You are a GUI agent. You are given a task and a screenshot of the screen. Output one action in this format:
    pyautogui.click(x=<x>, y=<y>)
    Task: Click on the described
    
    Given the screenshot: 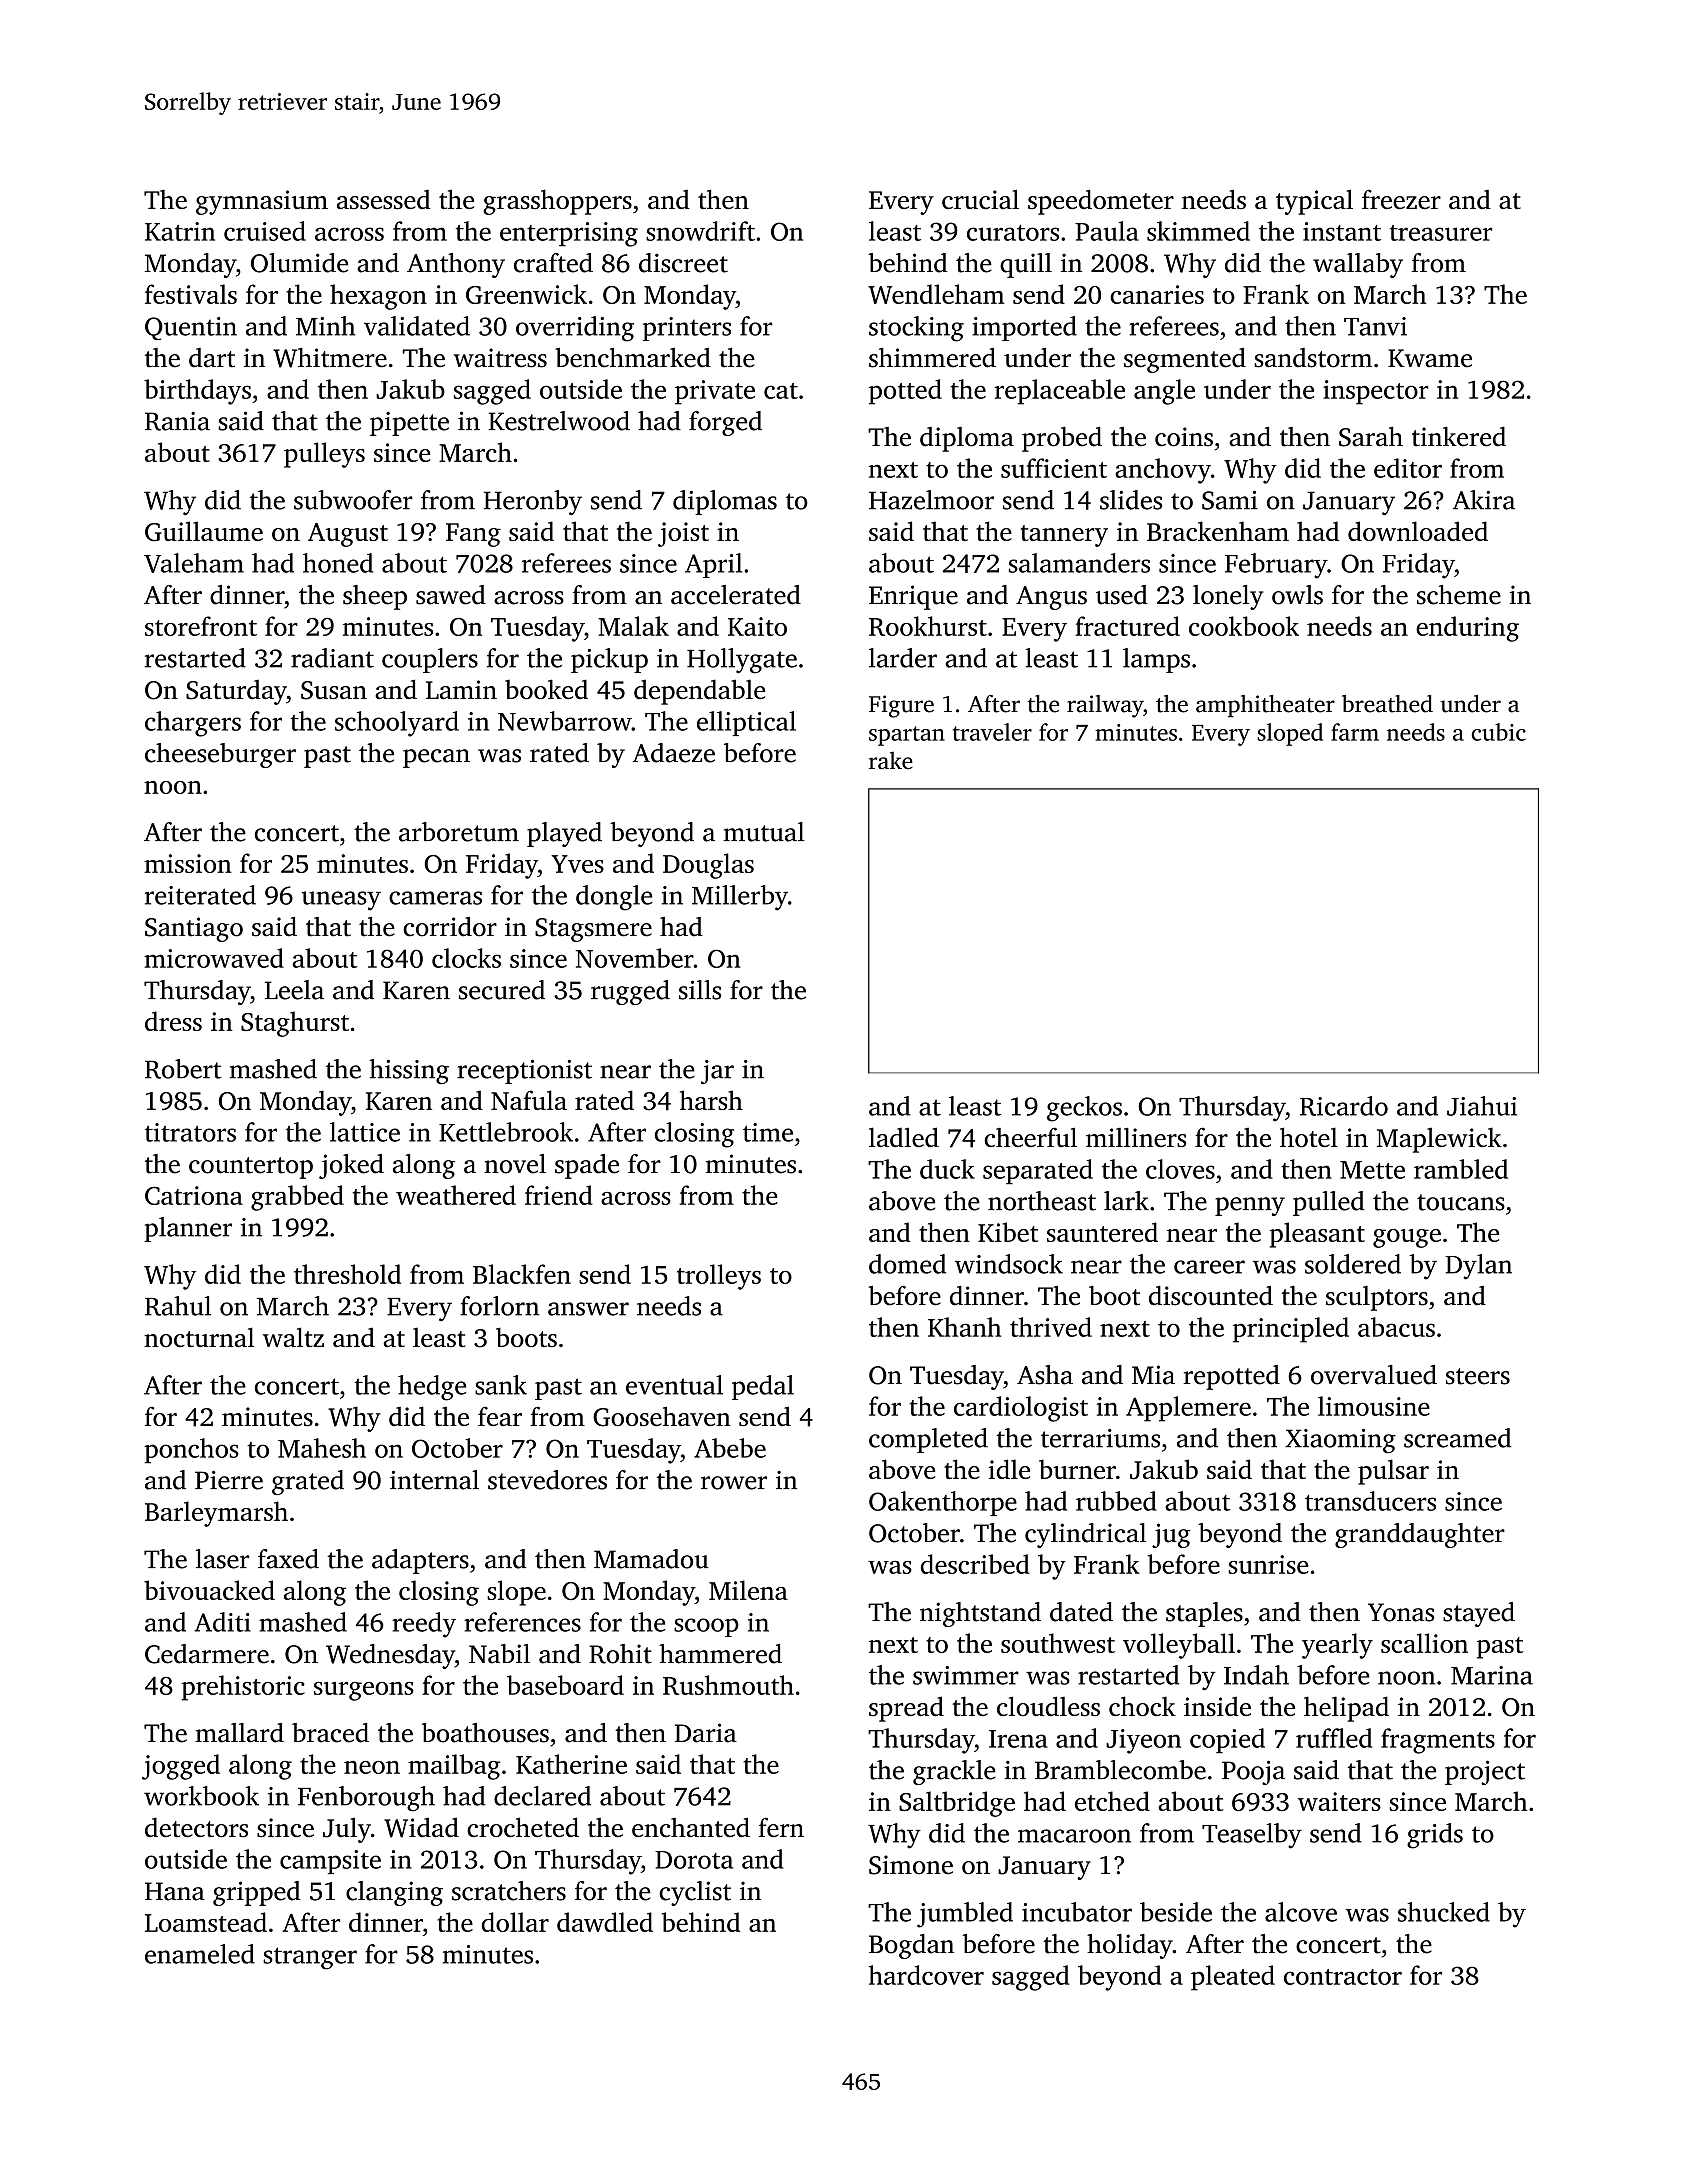 What is the action you would take?
    pyautogui.click(x=975, y=1564)
